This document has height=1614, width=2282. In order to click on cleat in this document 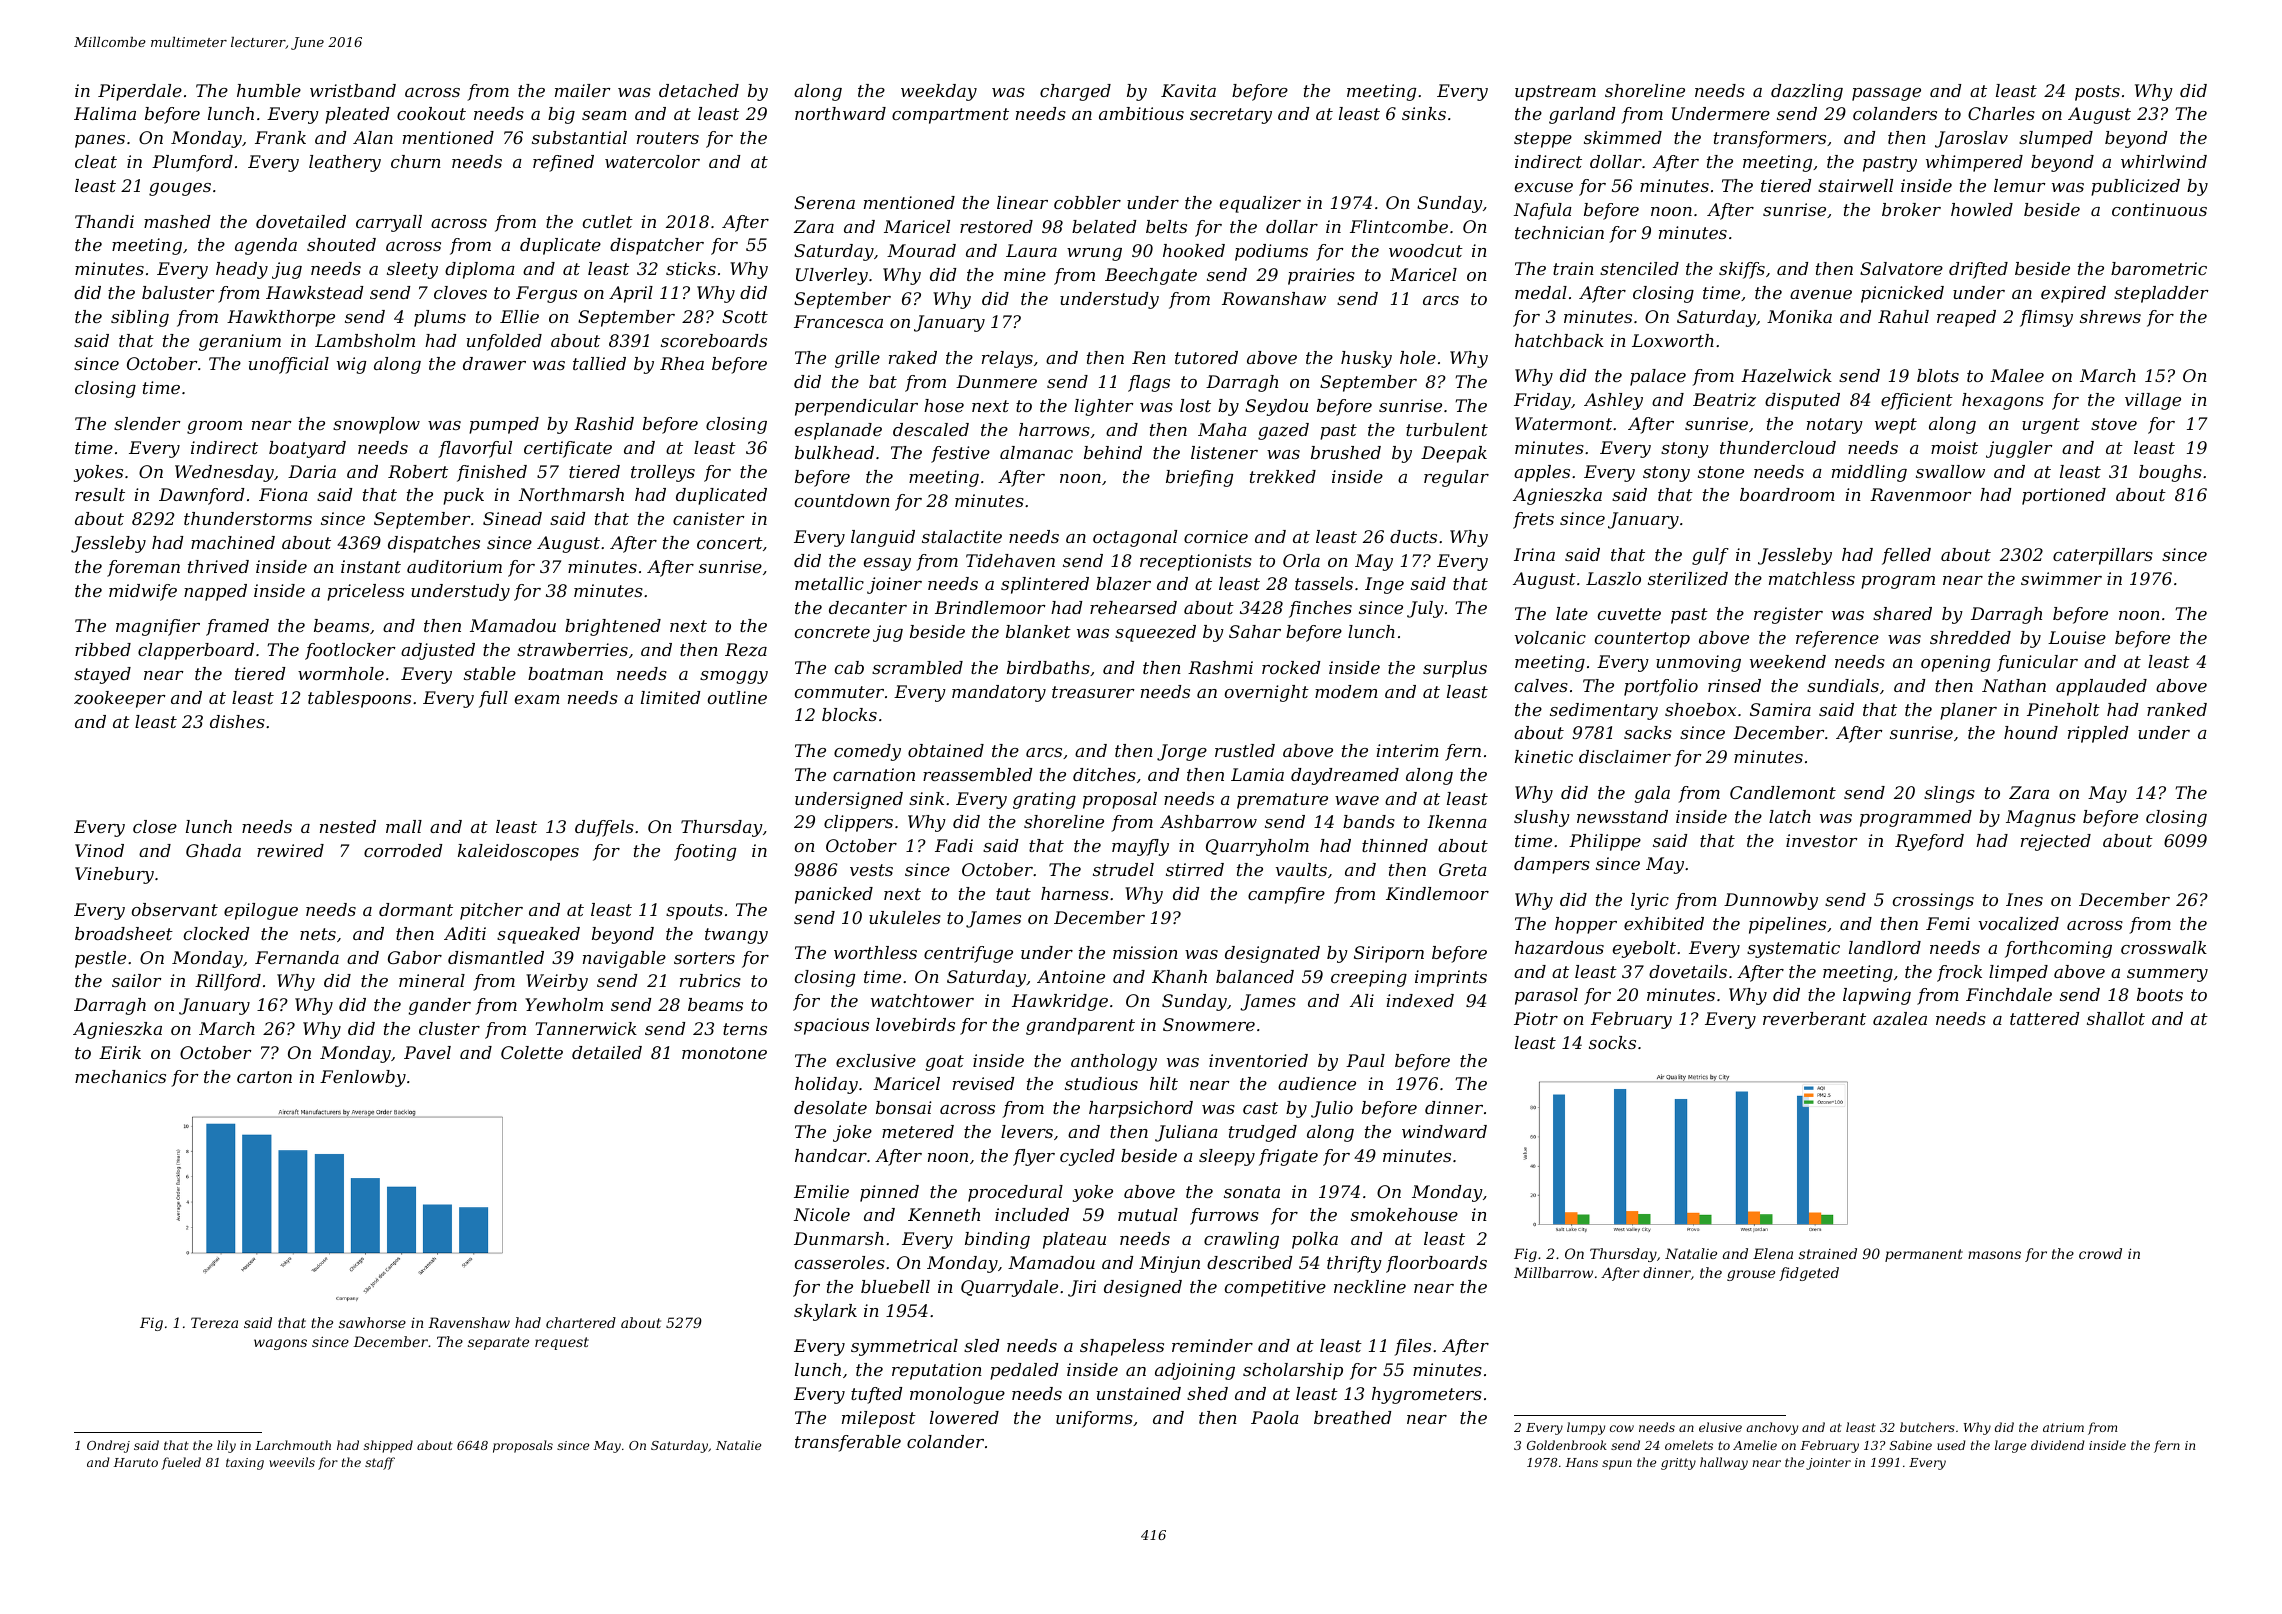, I will do `click(96, 161)`.
